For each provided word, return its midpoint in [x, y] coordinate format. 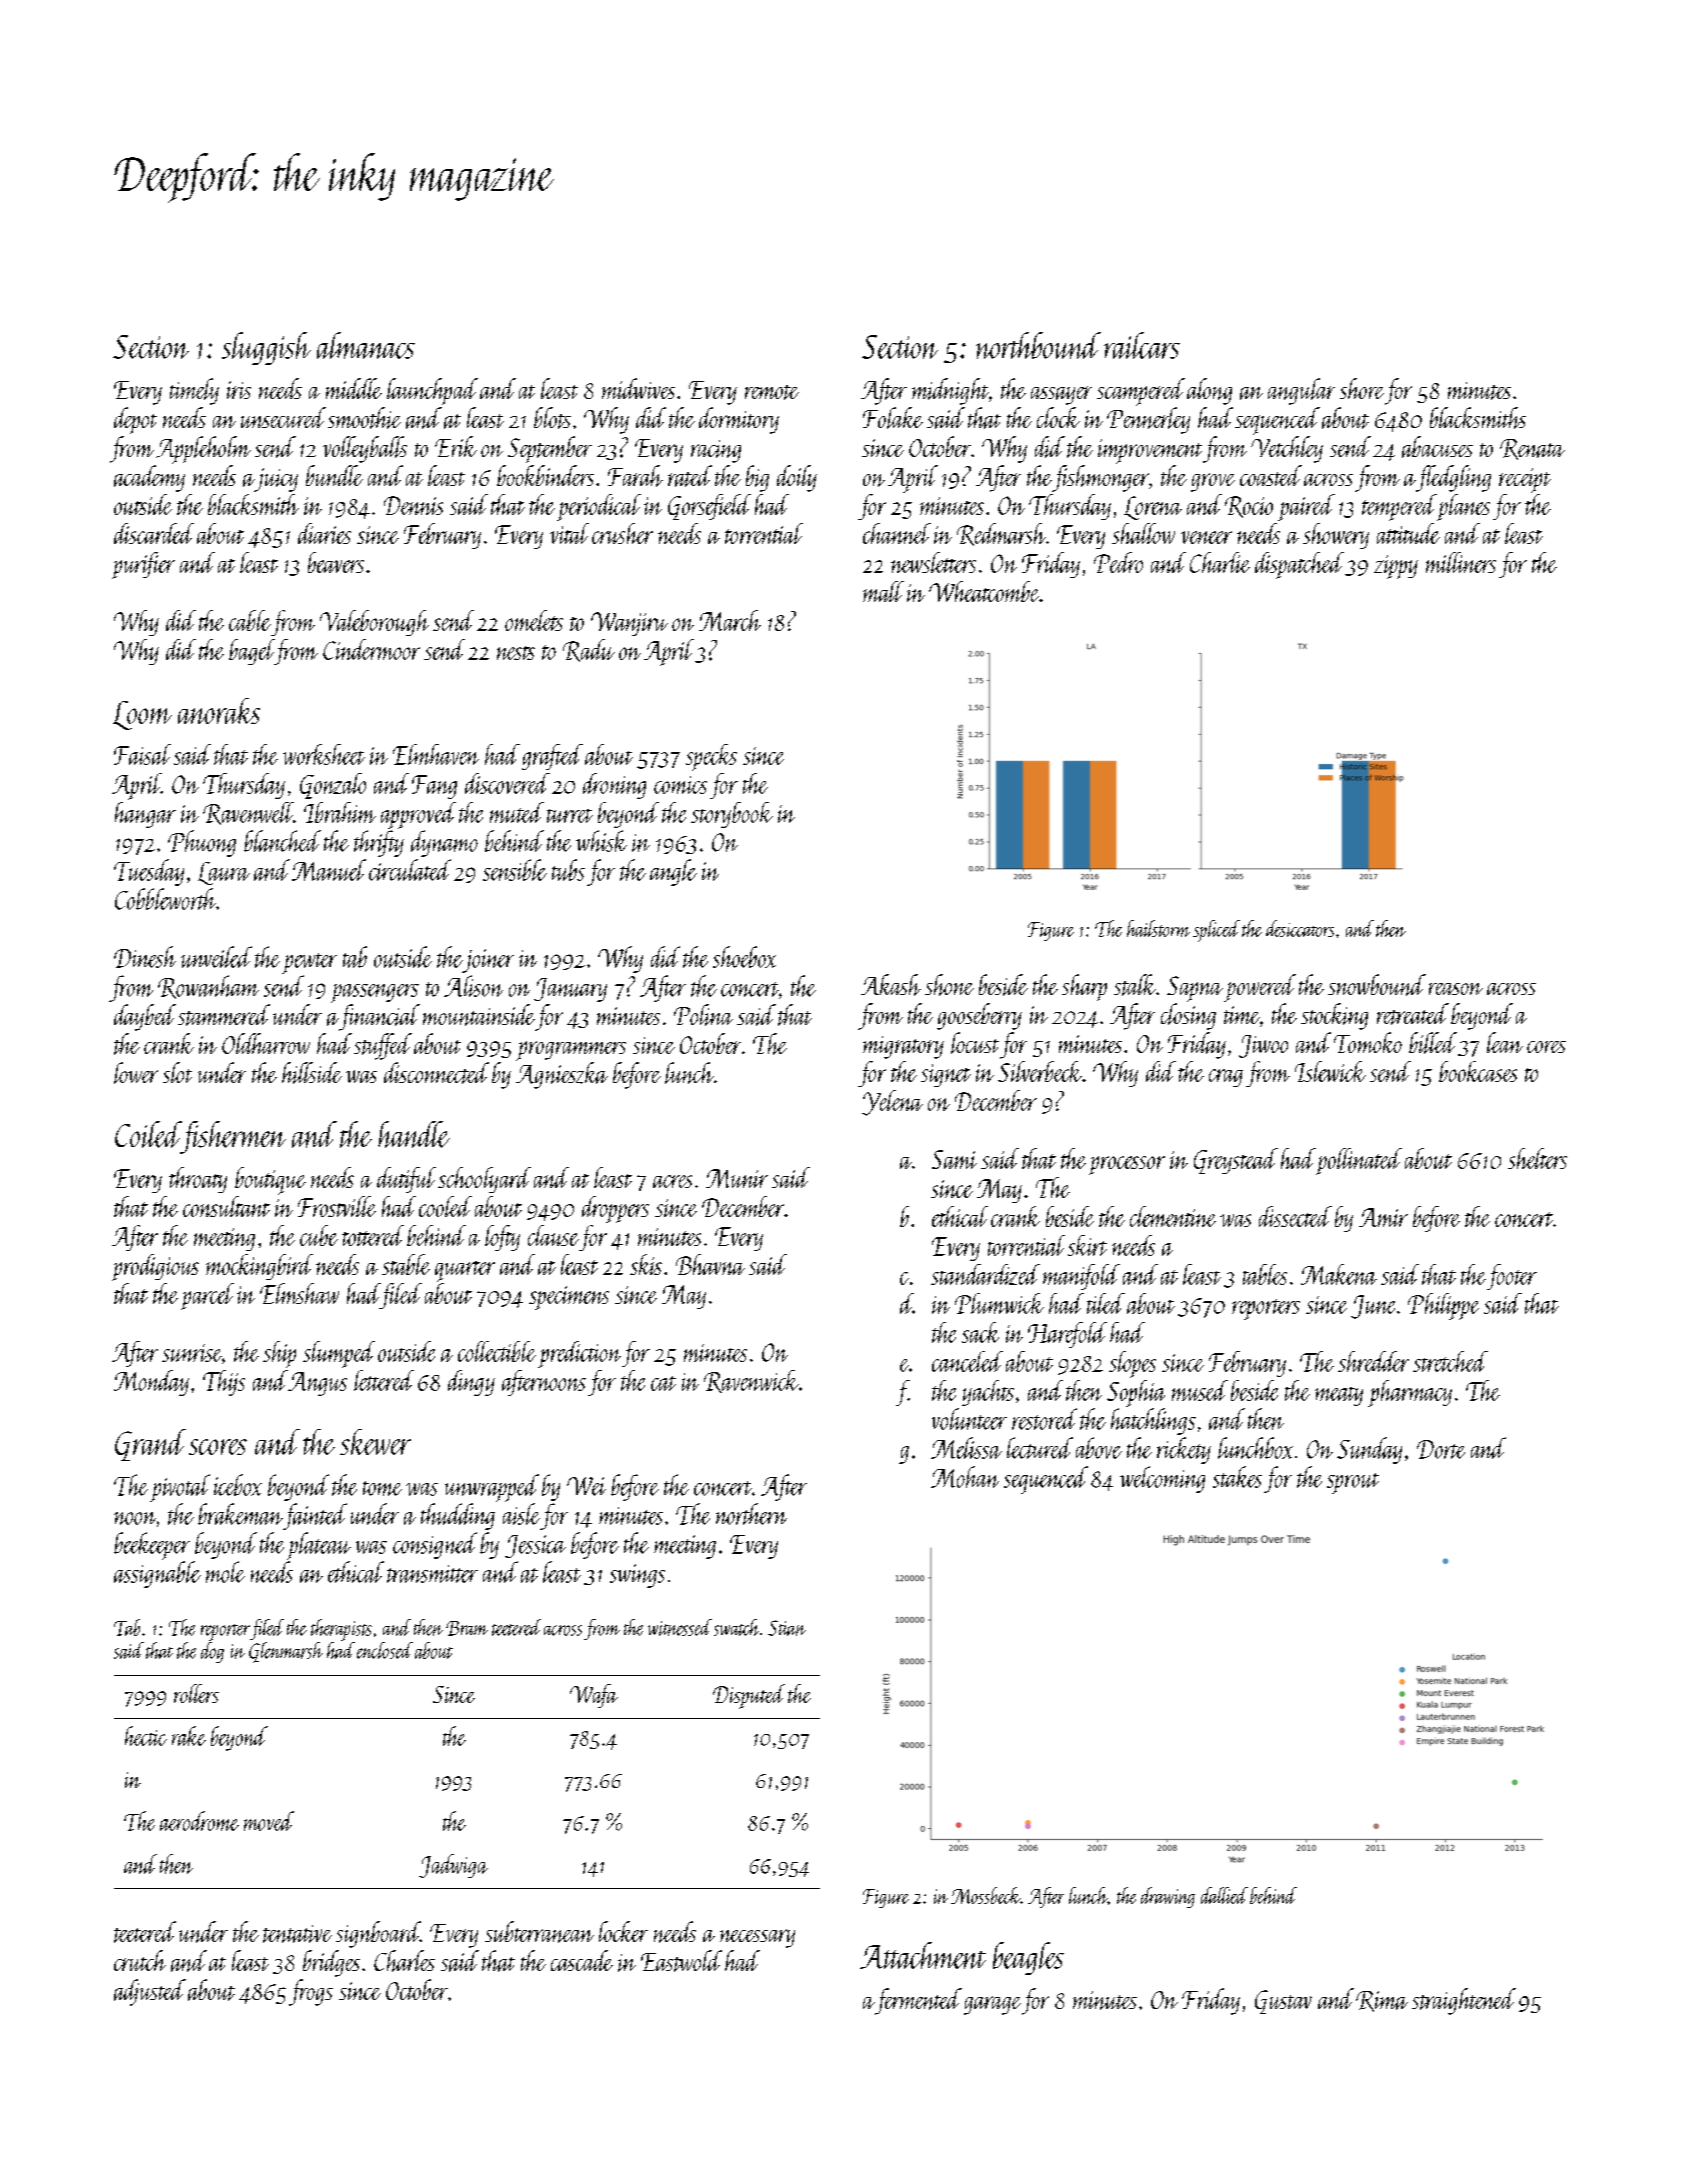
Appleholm [203, 450]
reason [1456, 989]
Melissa [966, 1448]
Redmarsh [1001, 534]
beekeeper [152, 1546]
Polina [703, 1015]
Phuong [202, 843]
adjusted [150, 1992]
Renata [1532, 449]
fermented [918, 2001]
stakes [1237, 1477]
